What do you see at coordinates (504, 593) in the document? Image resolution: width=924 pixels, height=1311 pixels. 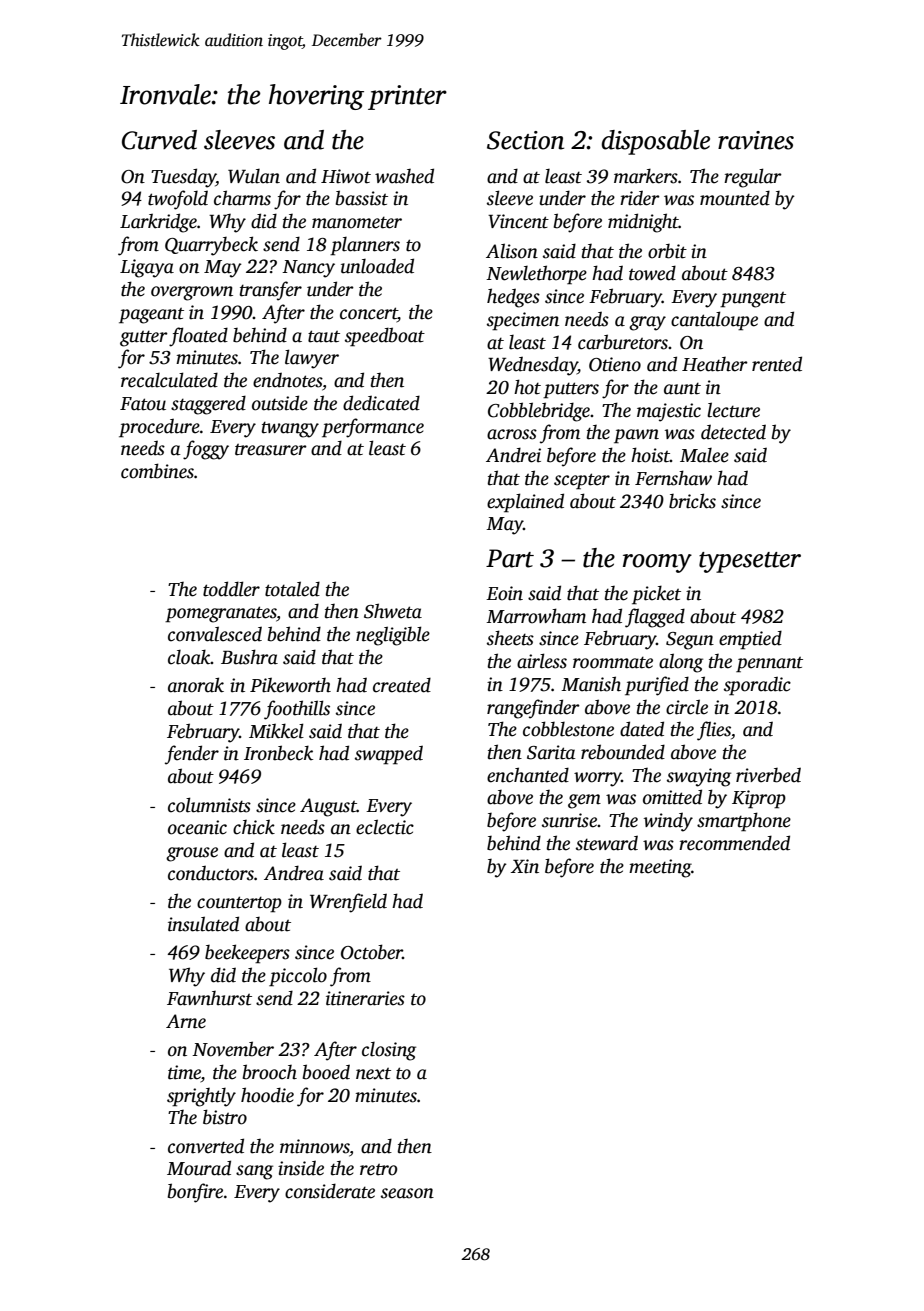 I see `Eoin` at bounding box center [504, 593].
